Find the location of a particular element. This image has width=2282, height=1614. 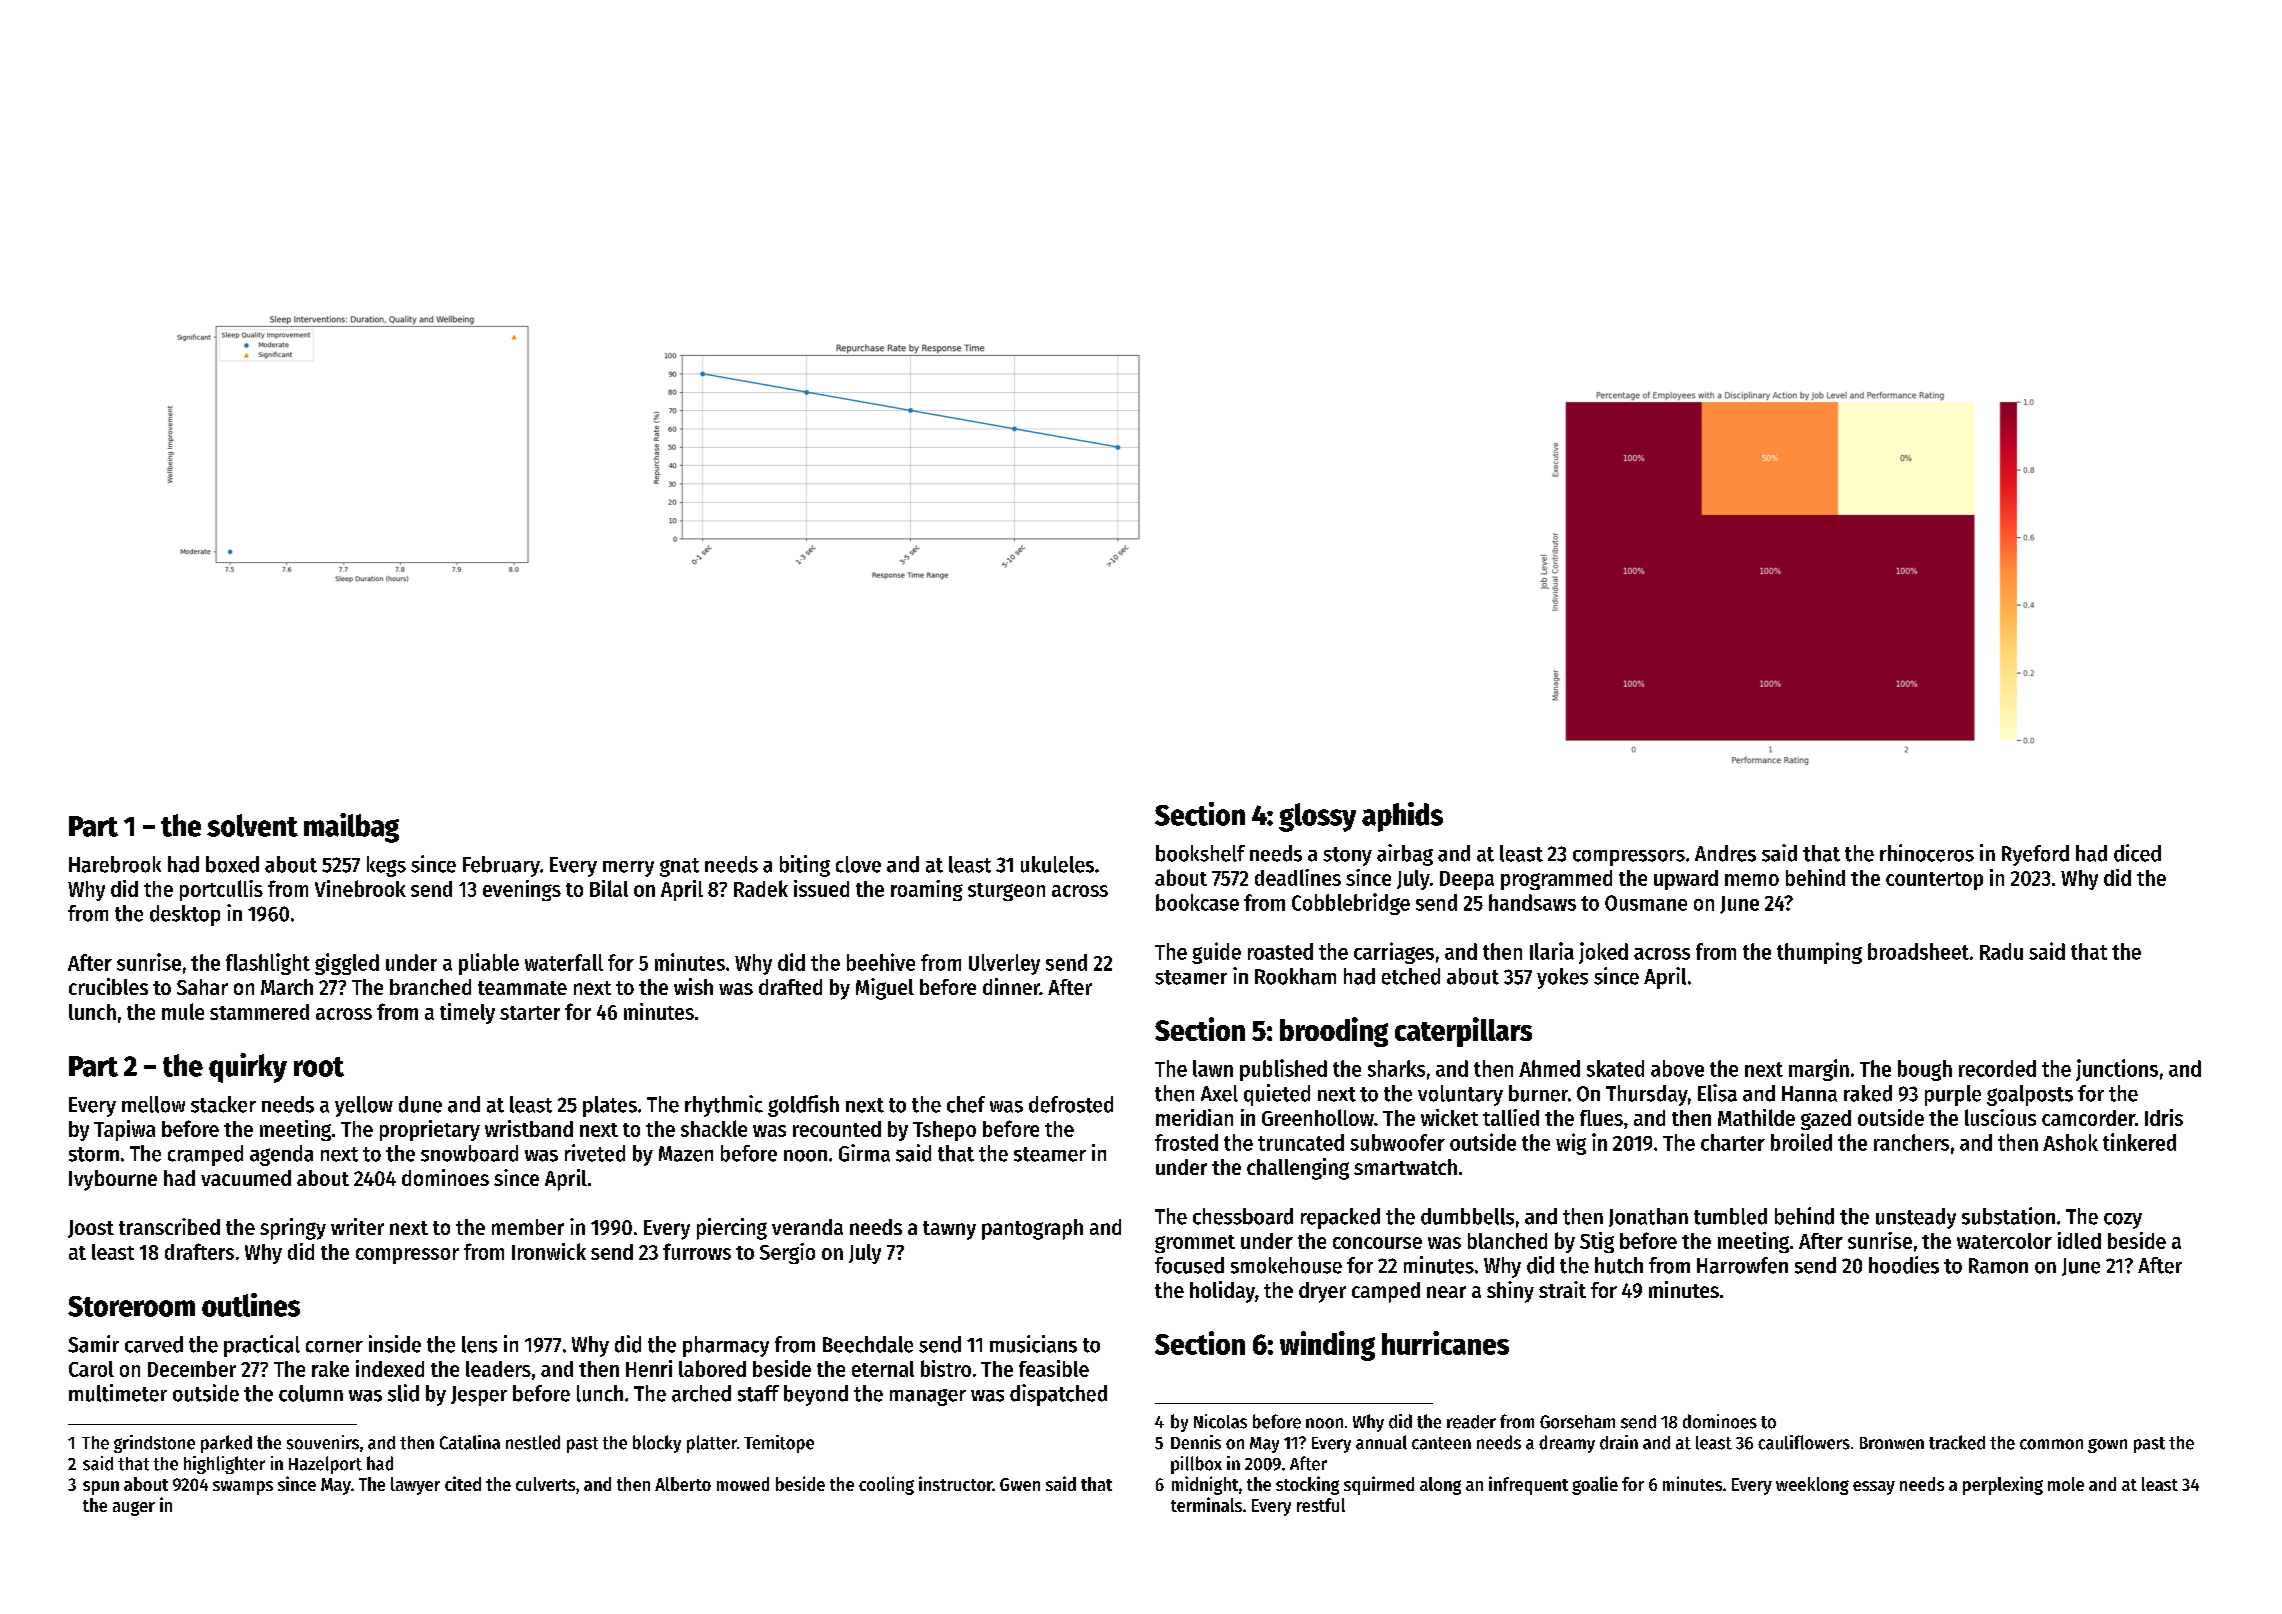

recorded is located at coordinates (1997, 1068).
